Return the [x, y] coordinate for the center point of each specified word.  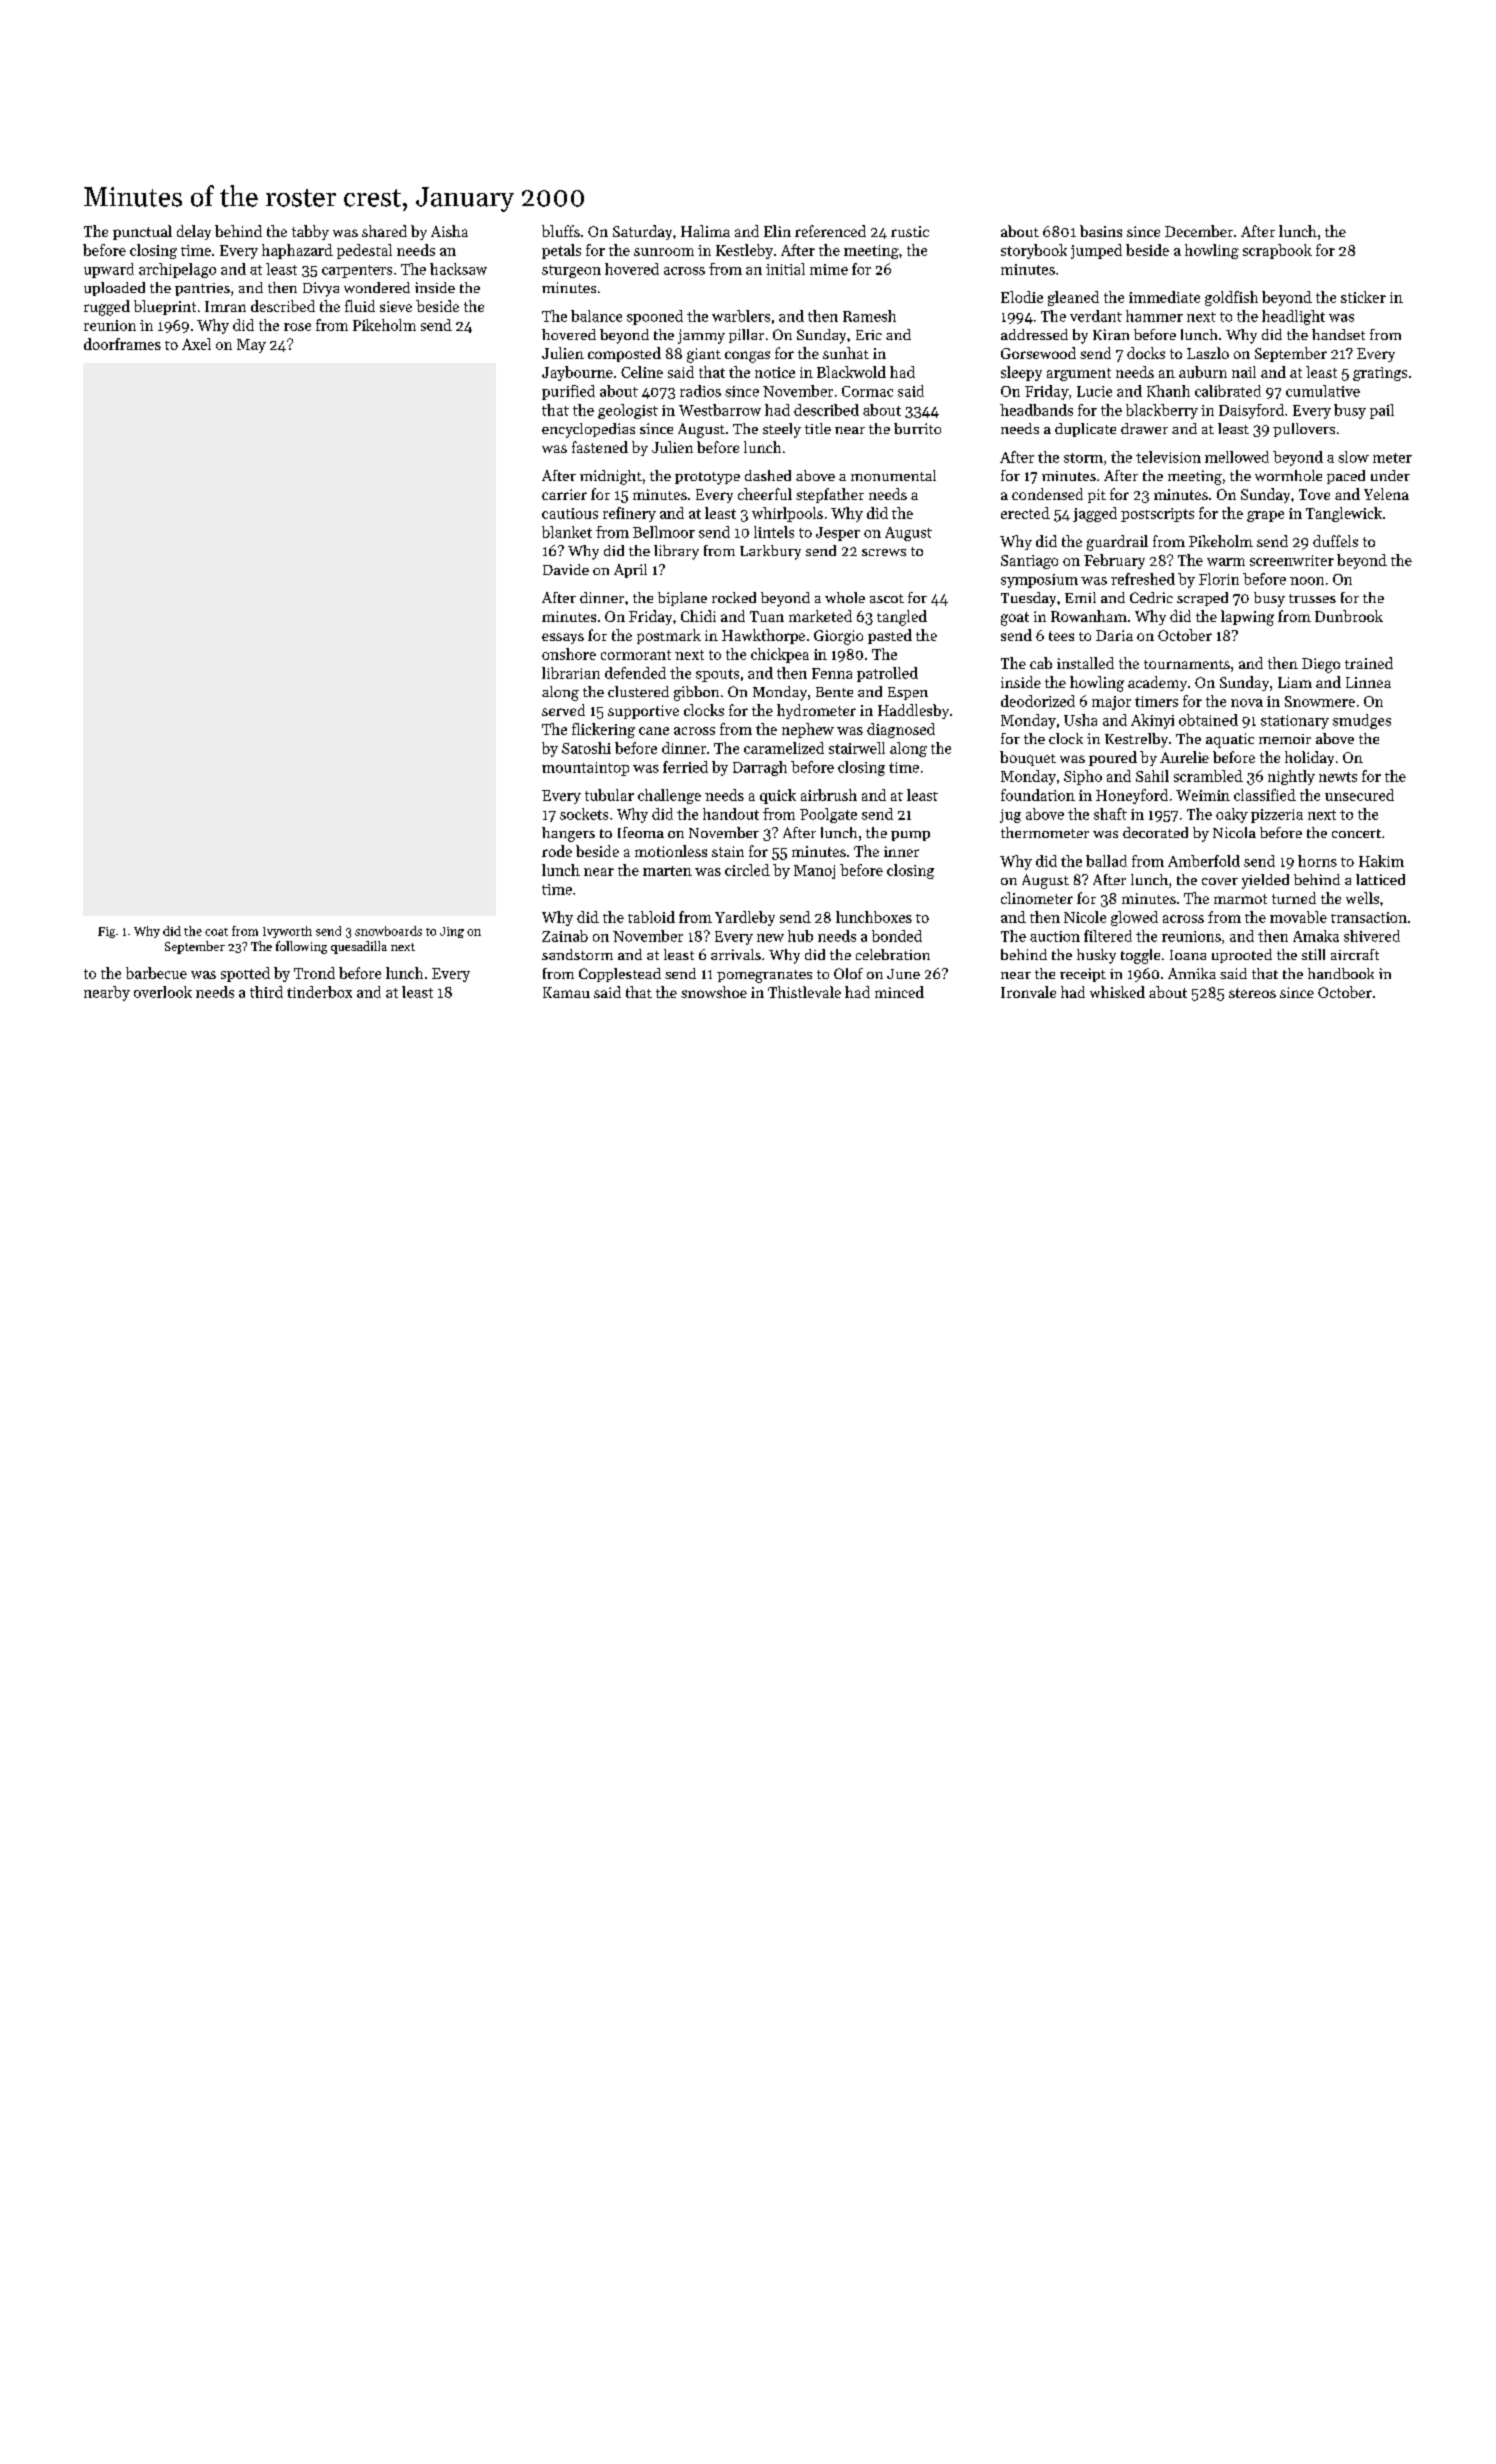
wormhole [1288, 475]
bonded [897, 936]
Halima [705, 231]
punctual [142, 232]
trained [1369, 663]
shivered [1372, 936]
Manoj [814, 872]
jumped [1096, 251]
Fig [106, 932]
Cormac [867, 391]
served [563, 710]
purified [568, 392]
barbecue [156, 973]
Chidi [698, 616]
